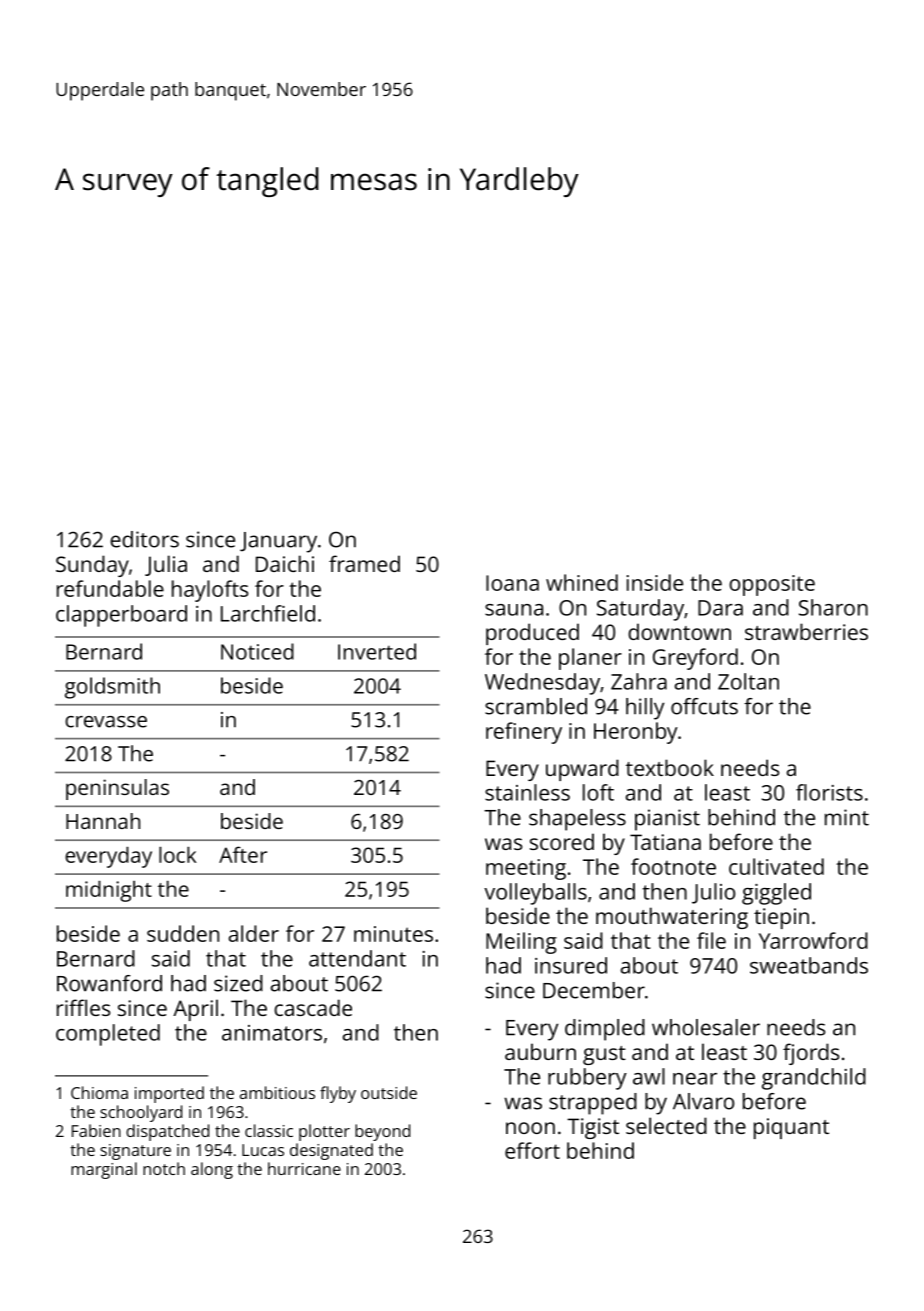 This screenshot has height=1311, width=924. Describe the element at coordinates (96, 1130) in the screenshot. I see `Fabien` at that location.
